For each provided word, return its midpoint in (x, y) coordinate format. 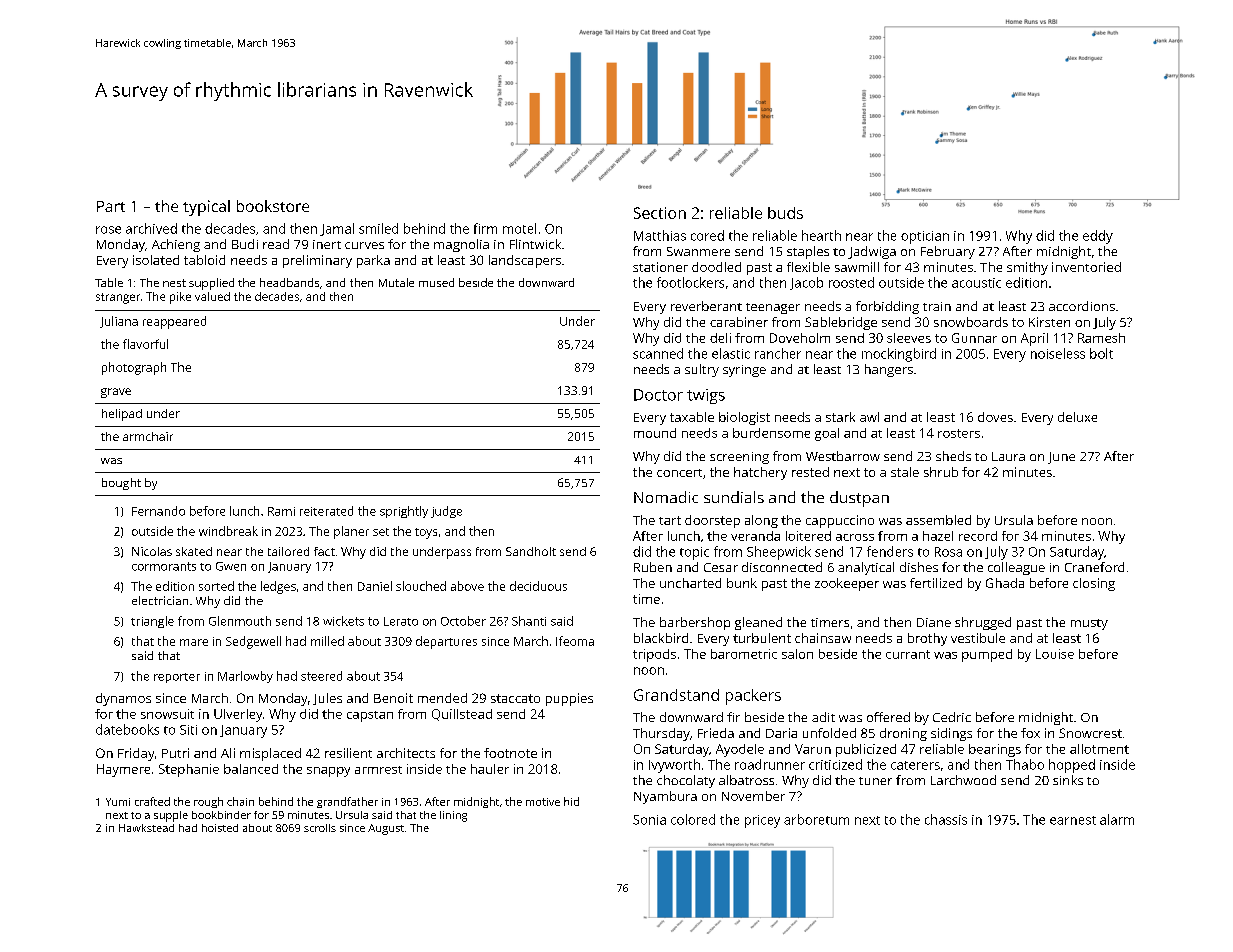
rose (108, 230)
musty (1089, 624)
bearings (995, 750)
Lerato (401, 621)
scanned (658, 353)
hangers (889, 370)
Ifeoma (575, 641)
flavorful (145, 344)
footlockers (690, 282)
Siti (188, 730)
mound (655, 433)
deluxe (1077, 417)
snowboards (971, 322)
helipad (122, 415)
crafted (152, 801)
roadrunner (770, 764)
